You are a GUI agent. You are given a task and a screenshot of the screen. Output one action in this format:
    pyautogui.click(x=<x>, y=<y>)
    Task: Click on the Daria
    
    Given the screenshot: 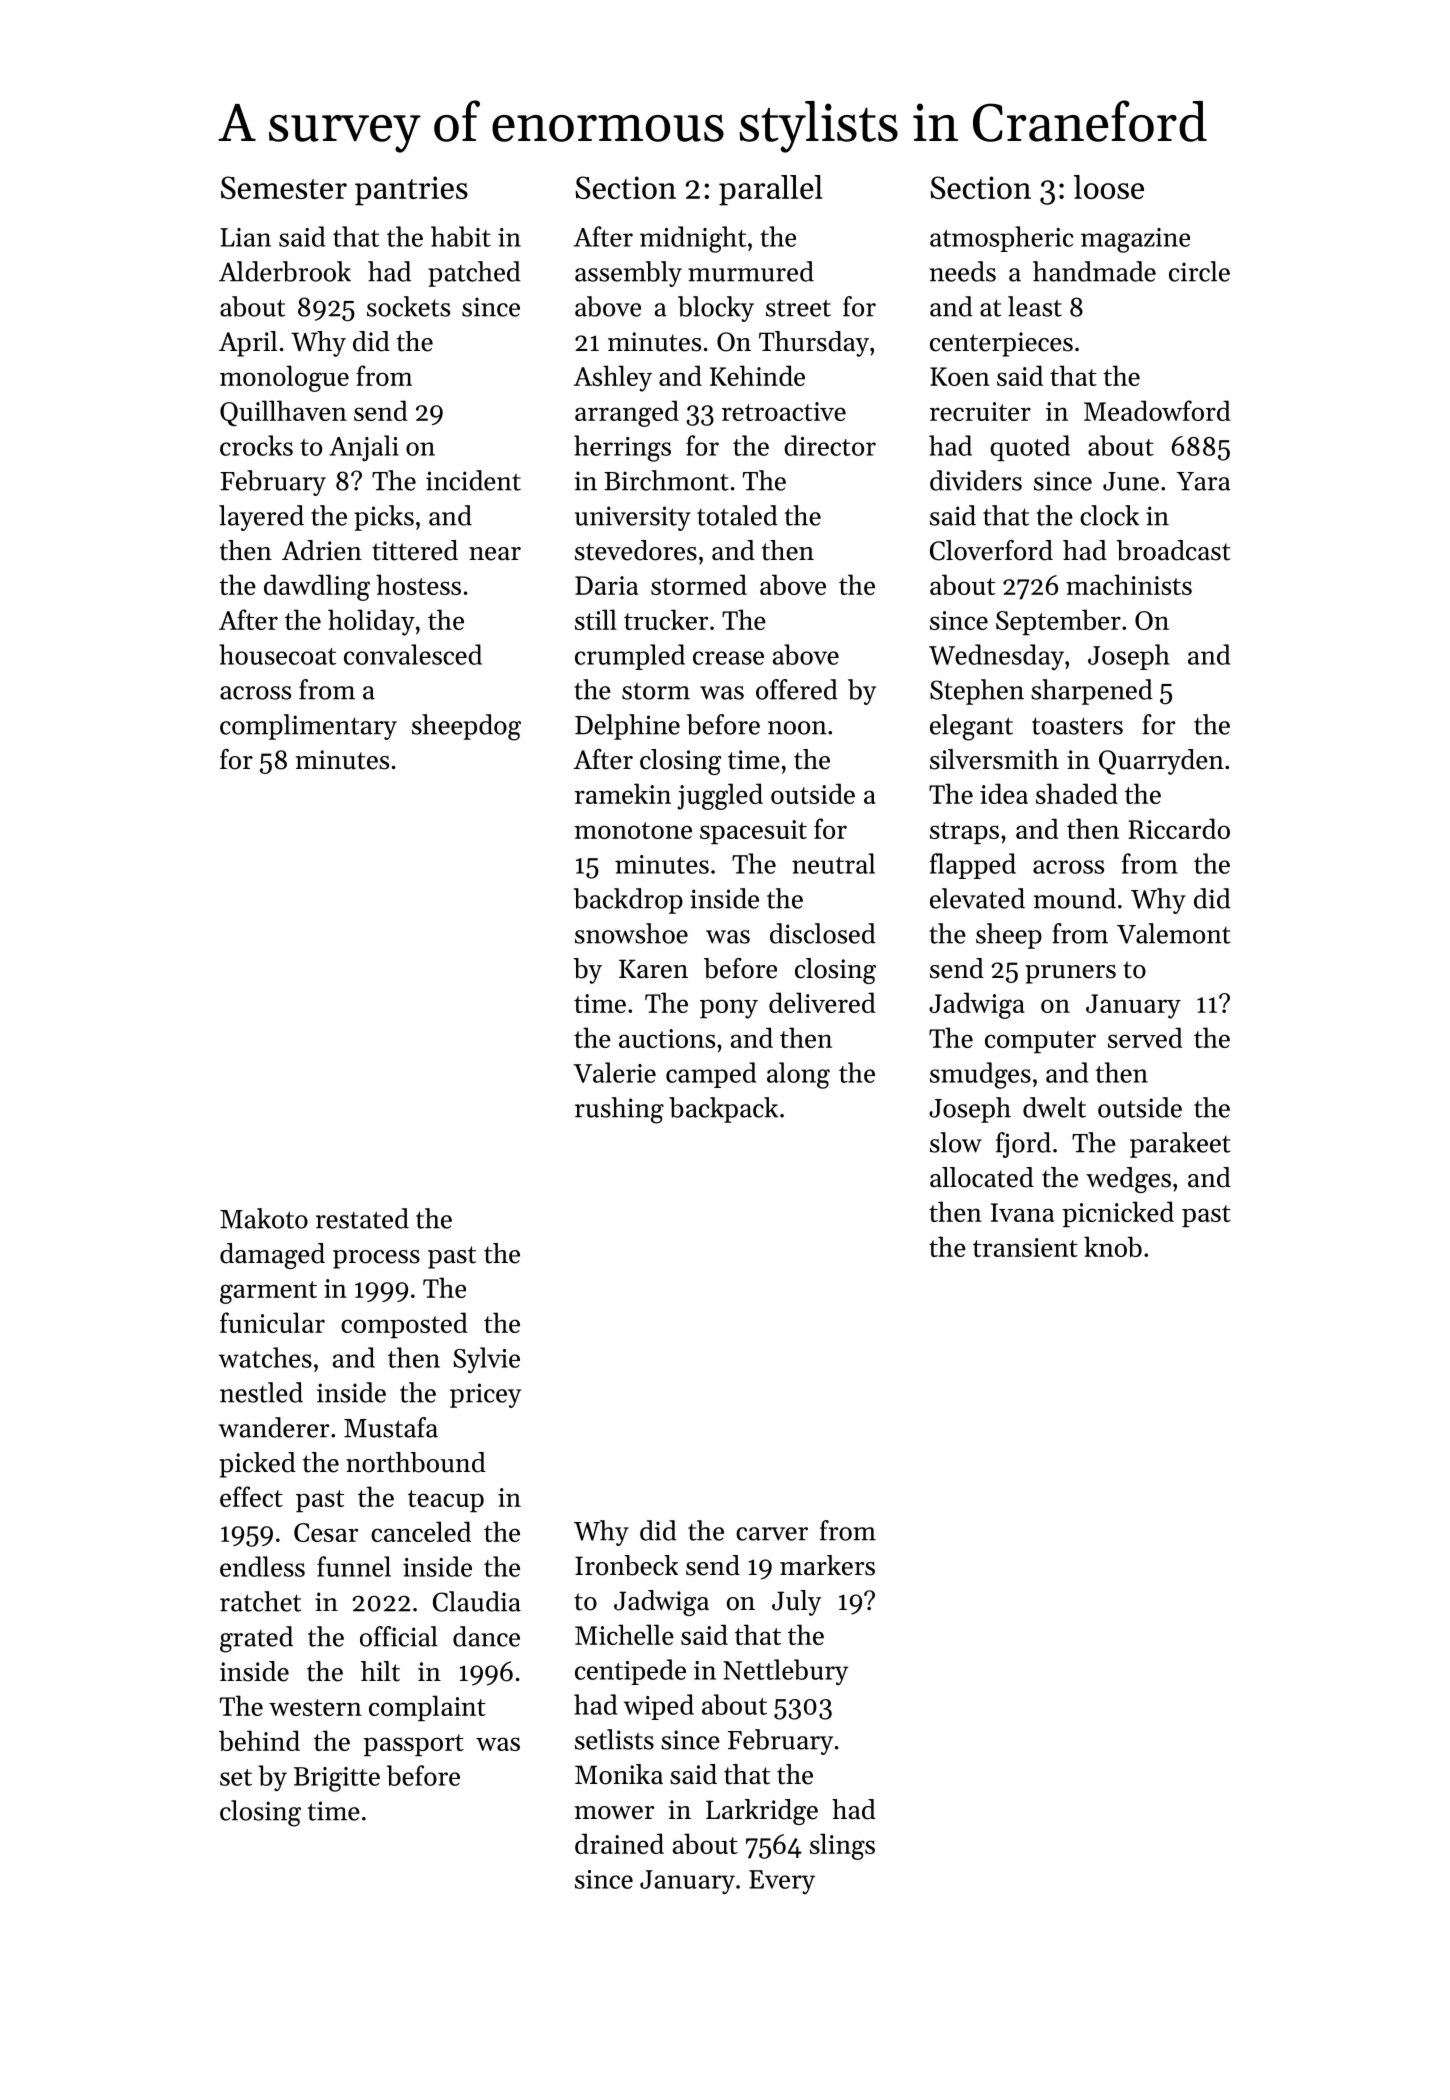 What is the action you would take?
    pyautogui.click(x=606, y=585)
